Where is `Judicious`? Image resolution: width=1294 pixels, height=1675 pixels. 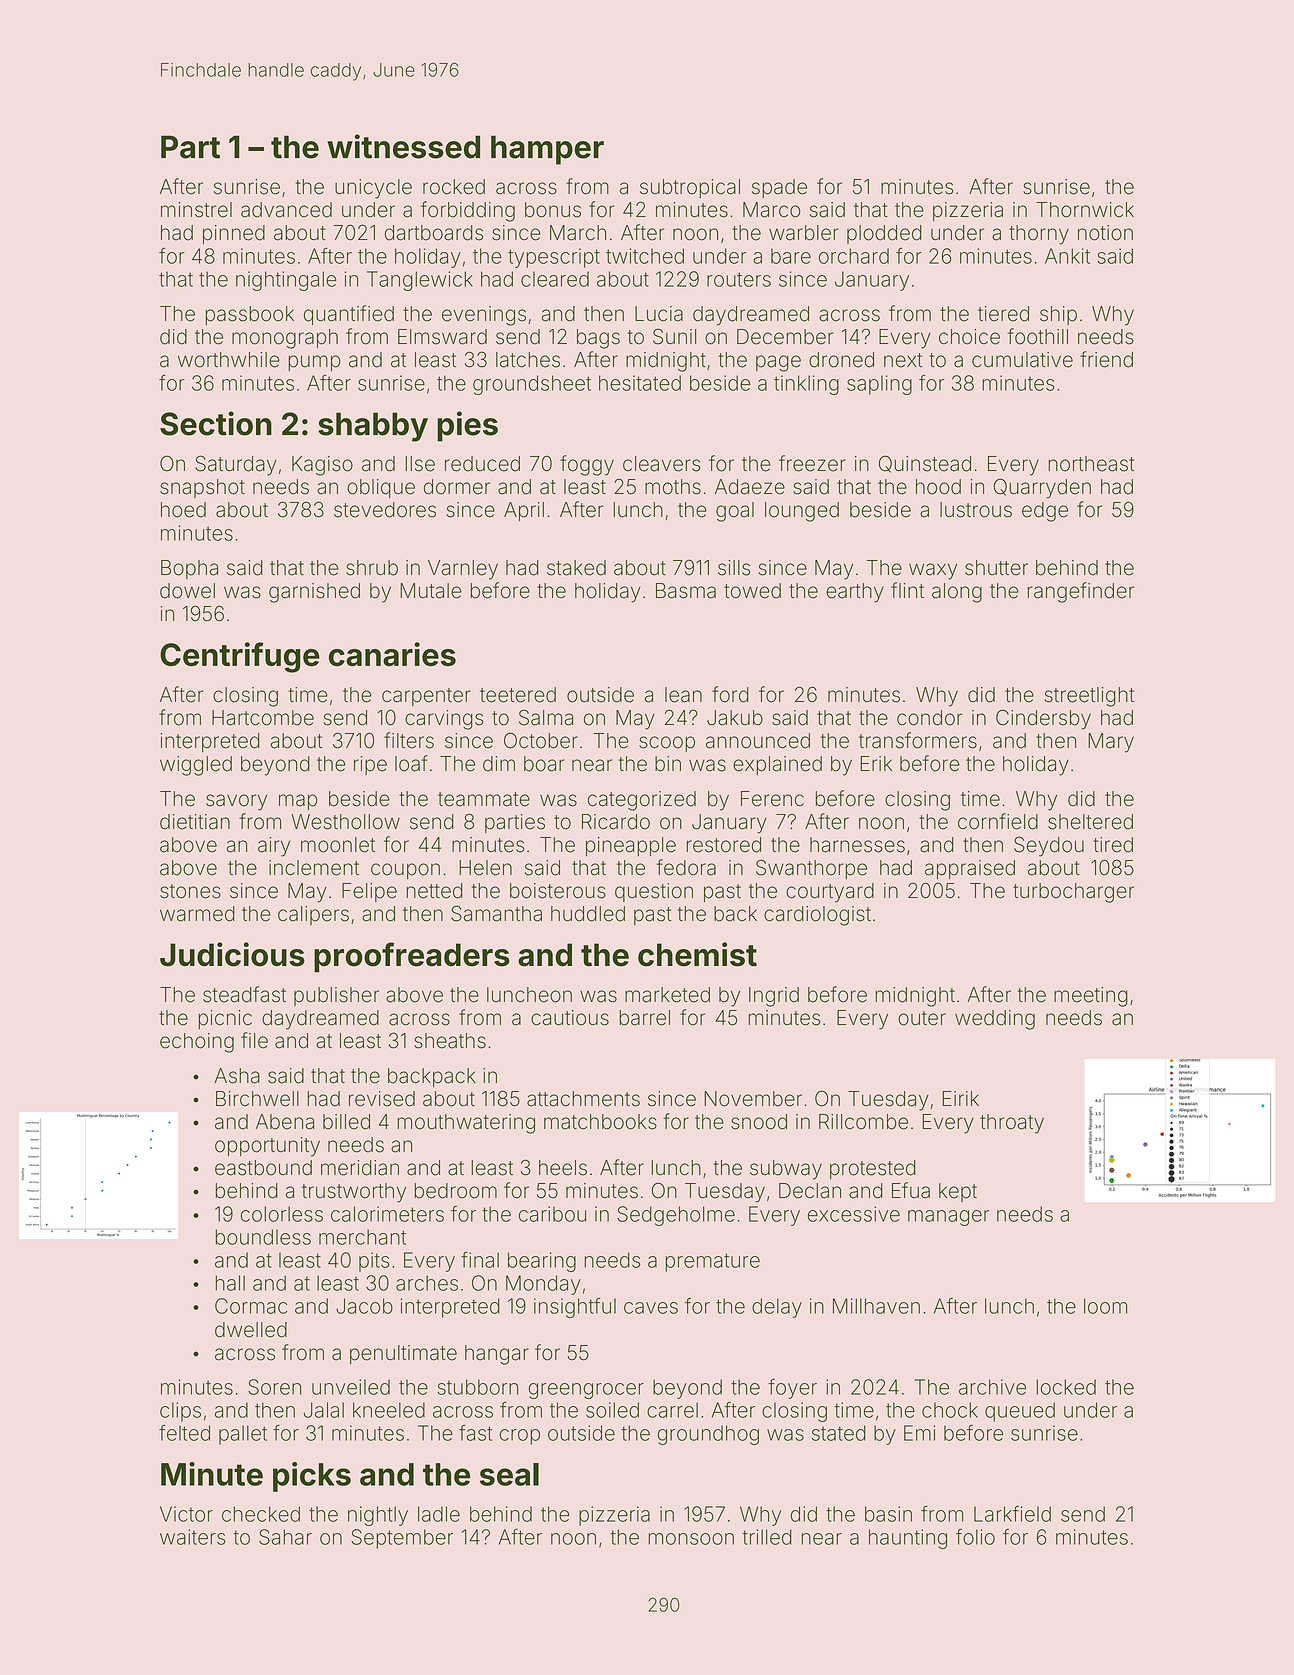 Judicious is located at coordinates (232, 954).
